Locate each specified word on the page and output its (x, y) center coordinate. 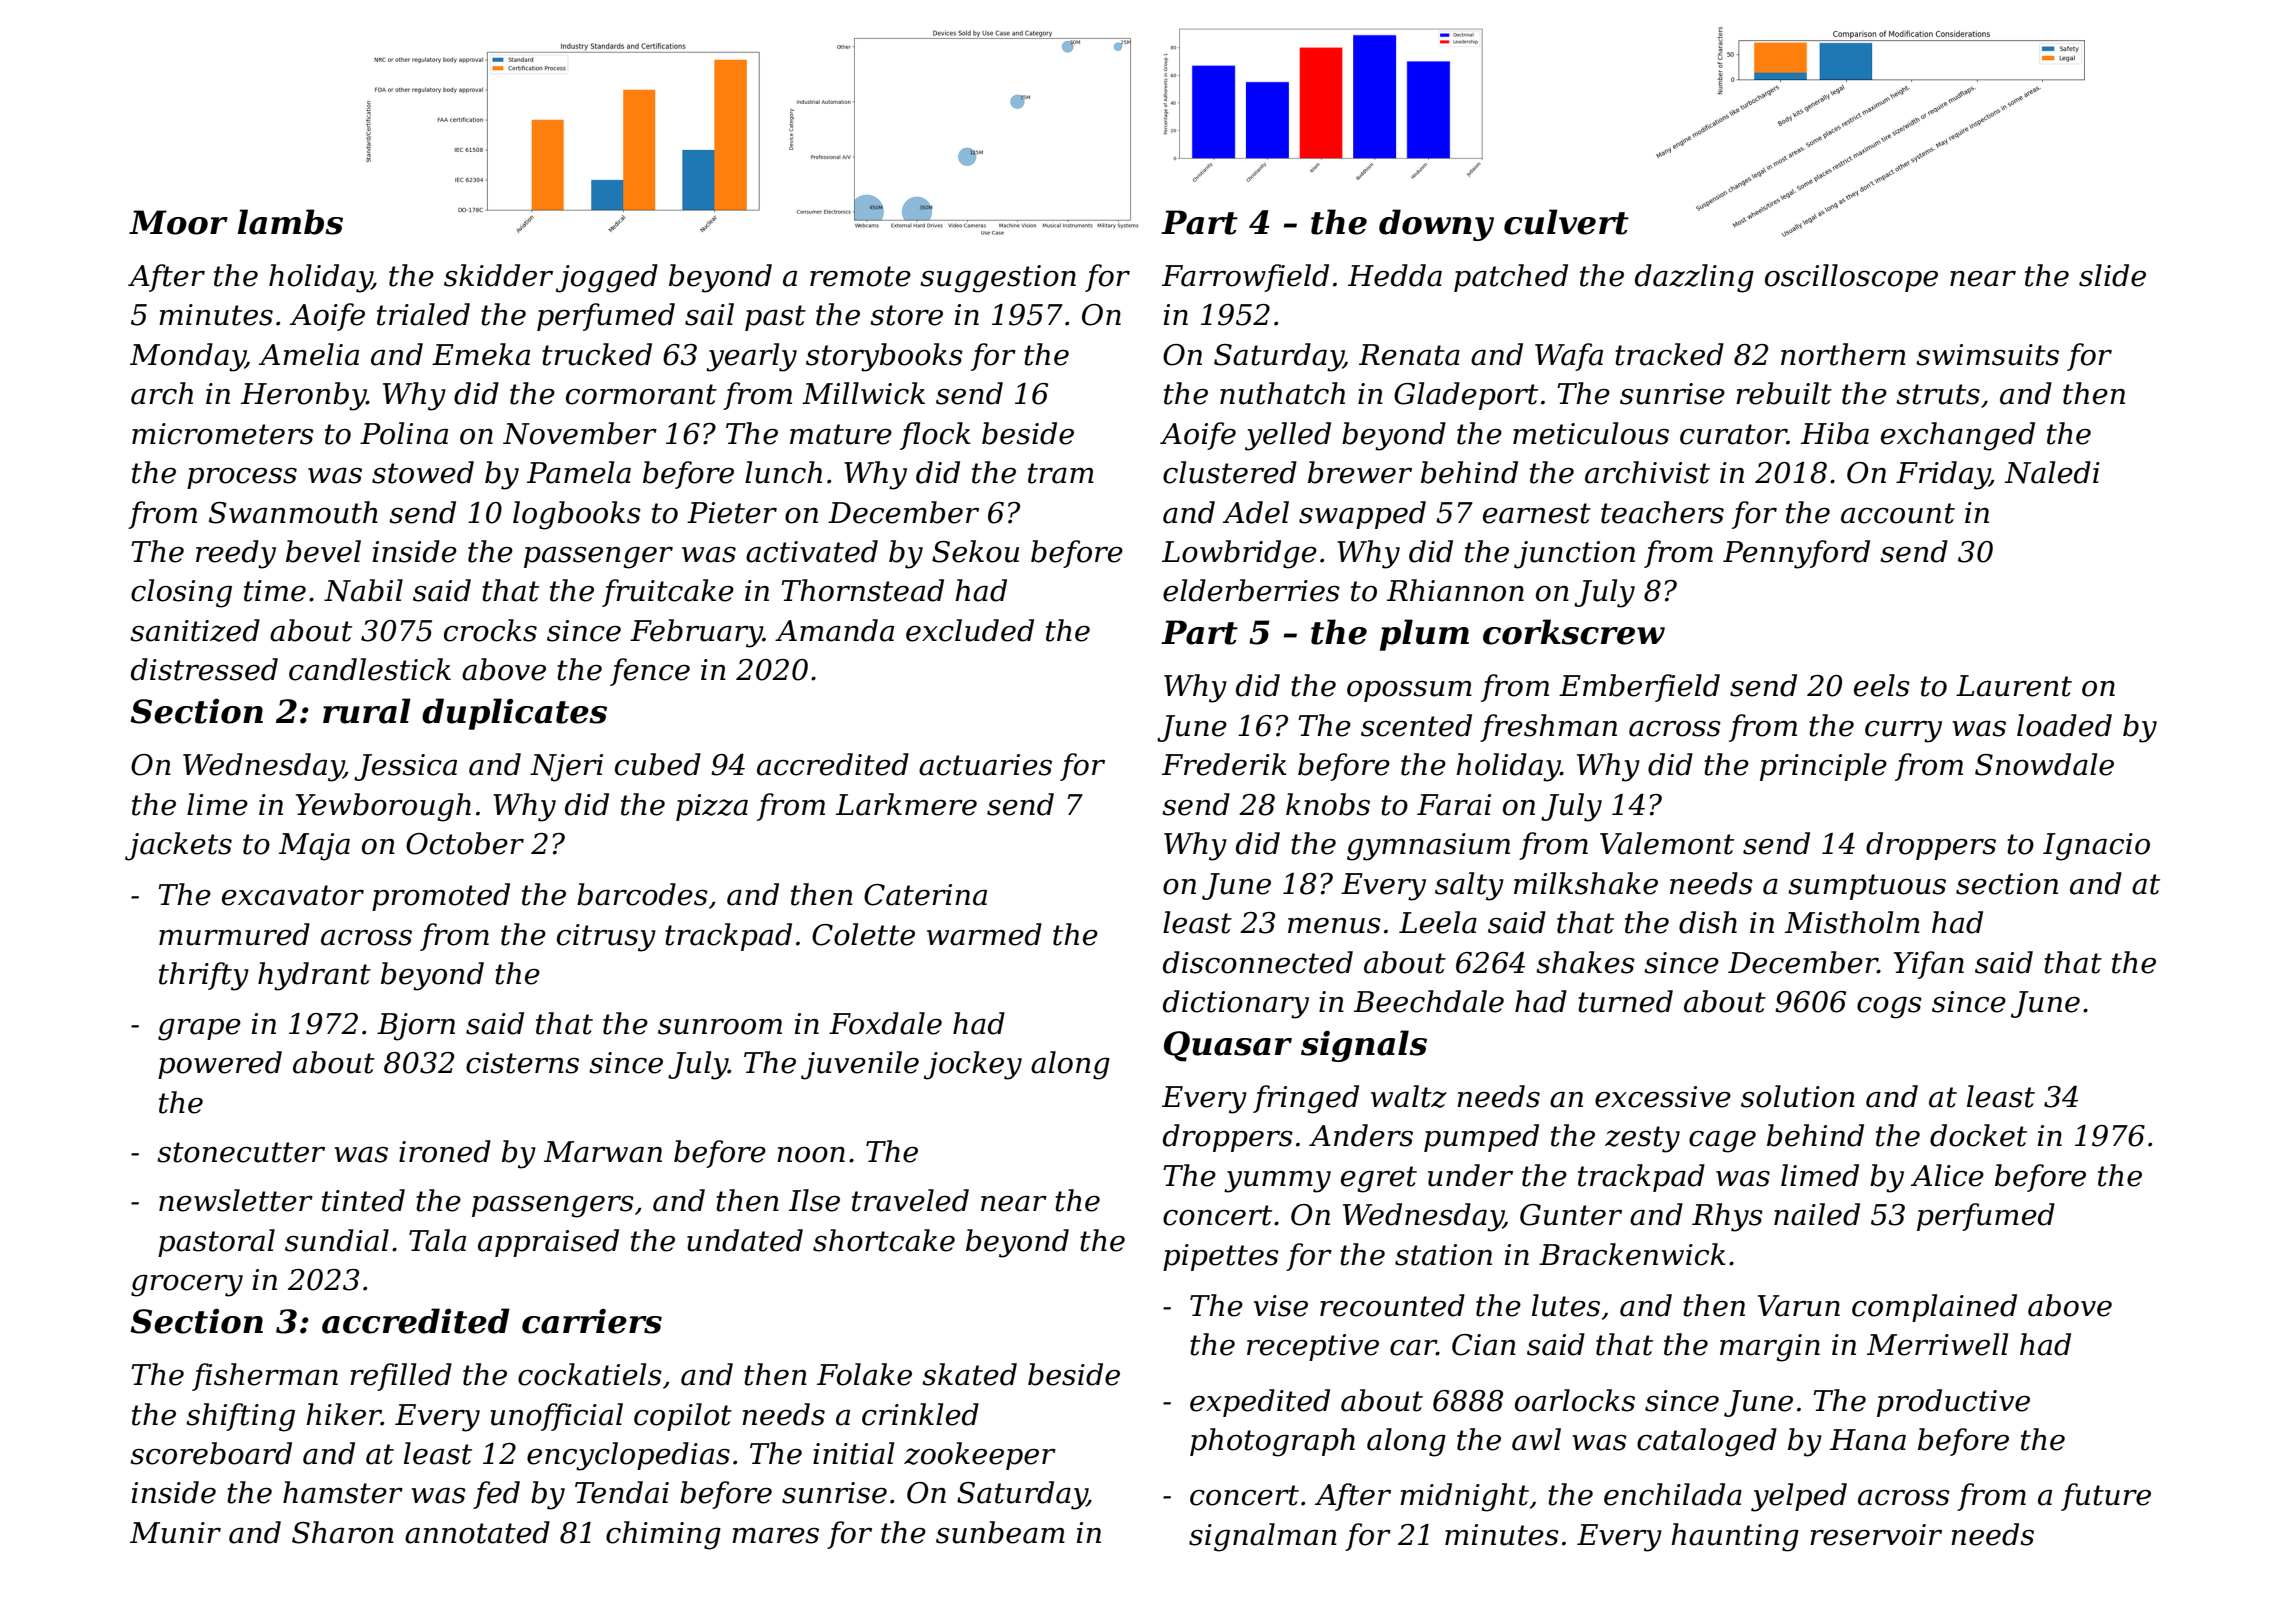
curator (1733, 434)
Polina (404, 433)
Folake (864, 1374)
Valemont (1667, 843)
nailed (1817, 1214)
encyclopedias (628, 1456)
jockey (973, 1065)
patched (1511, 278)
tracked (1669, 354)
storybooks (884, 357)
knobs (1328, 804)
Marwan (603, 1152)
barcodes (642, 894)
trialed (423, 314)
